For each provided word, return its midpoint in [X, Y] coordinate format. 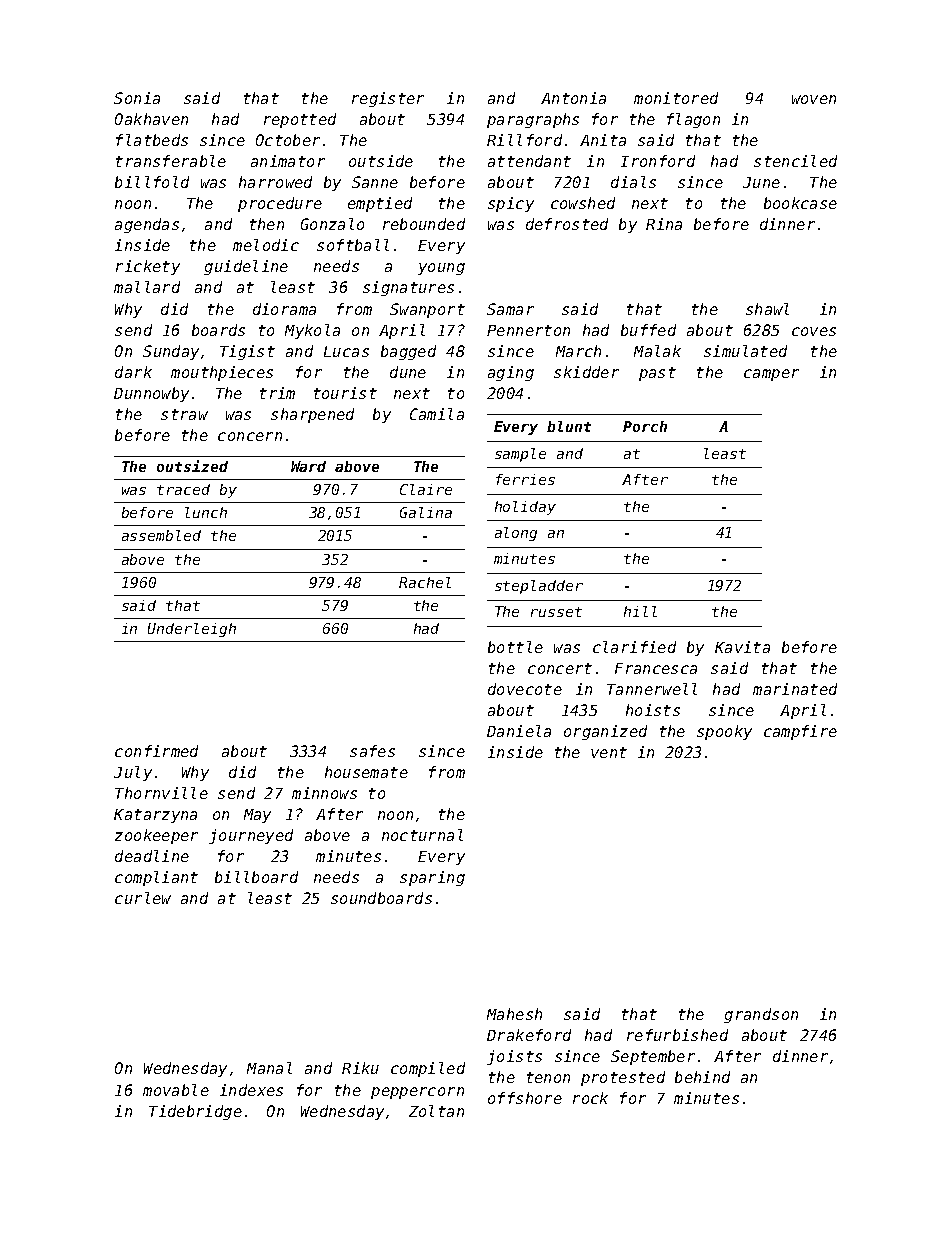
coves [814, 331]
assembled [161, 535]
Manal [269, 1068]
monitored [676, 98]
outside [381, 161]
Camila [437, 414]
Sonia [137, 98]
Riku [360, 1068]
